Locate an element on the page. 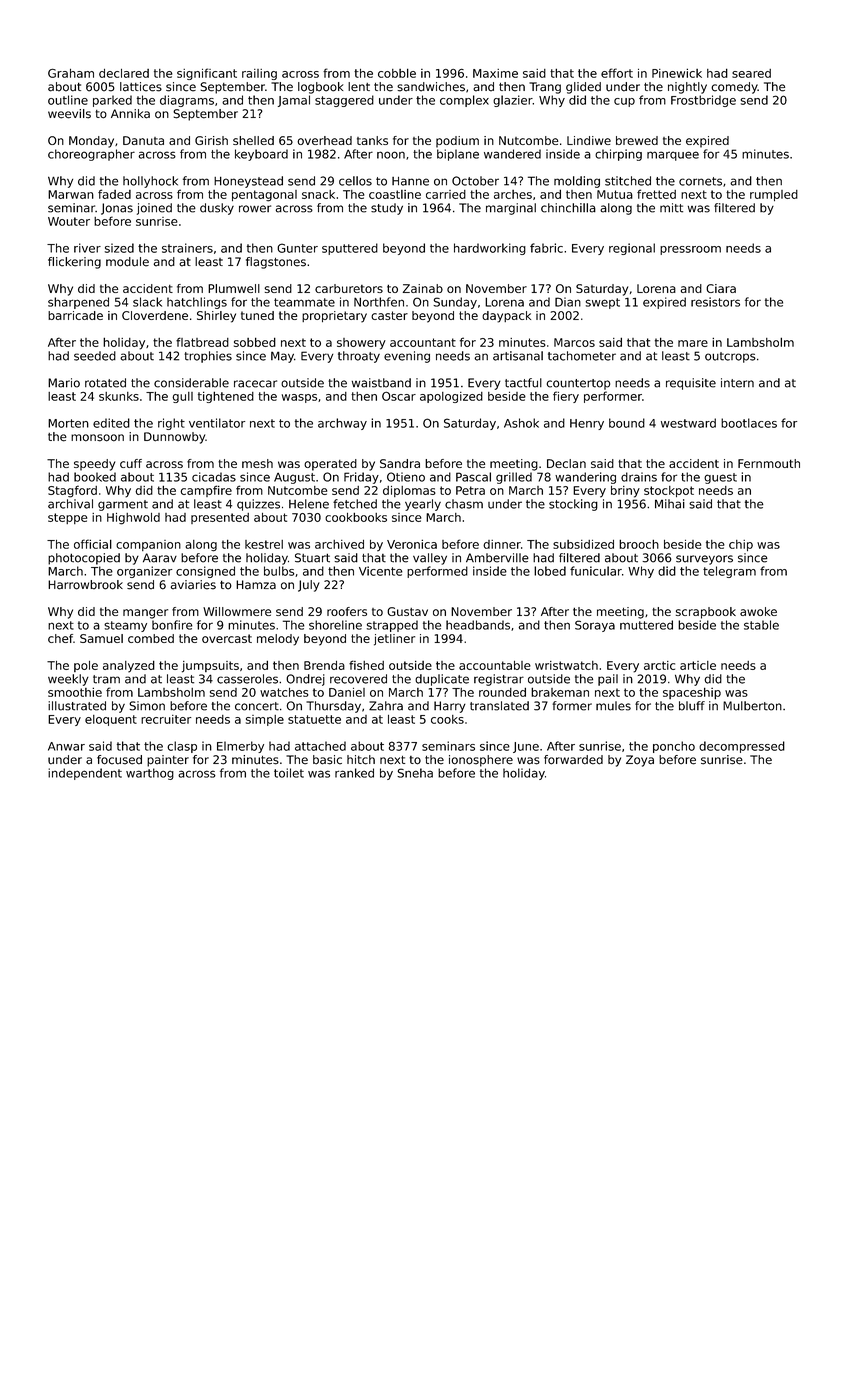 The height and width of the document is (1400, 849). Amberville is located at coordinates (497, 558).
